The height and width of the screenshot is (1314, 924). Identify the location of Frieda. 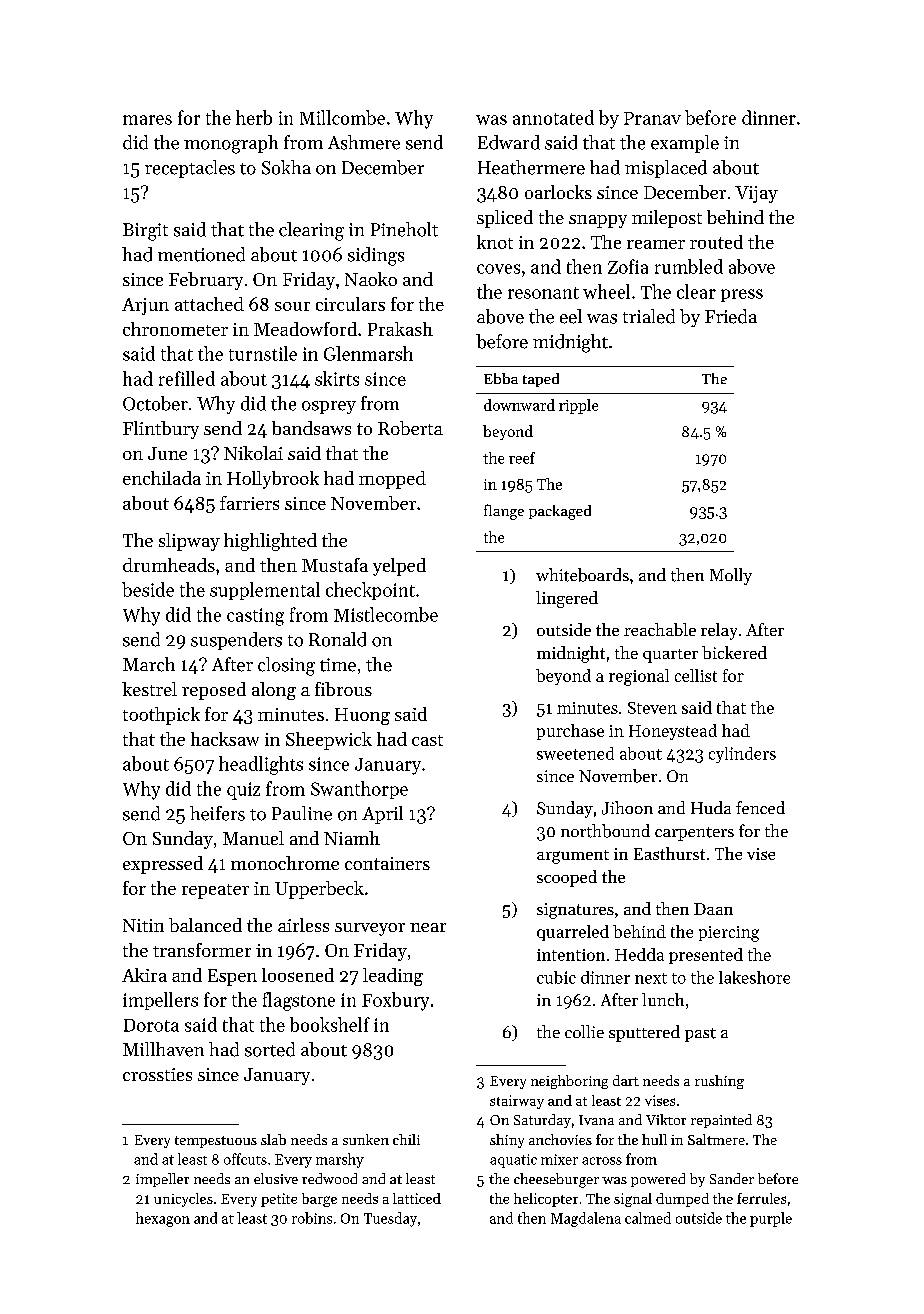
(731, 316).
